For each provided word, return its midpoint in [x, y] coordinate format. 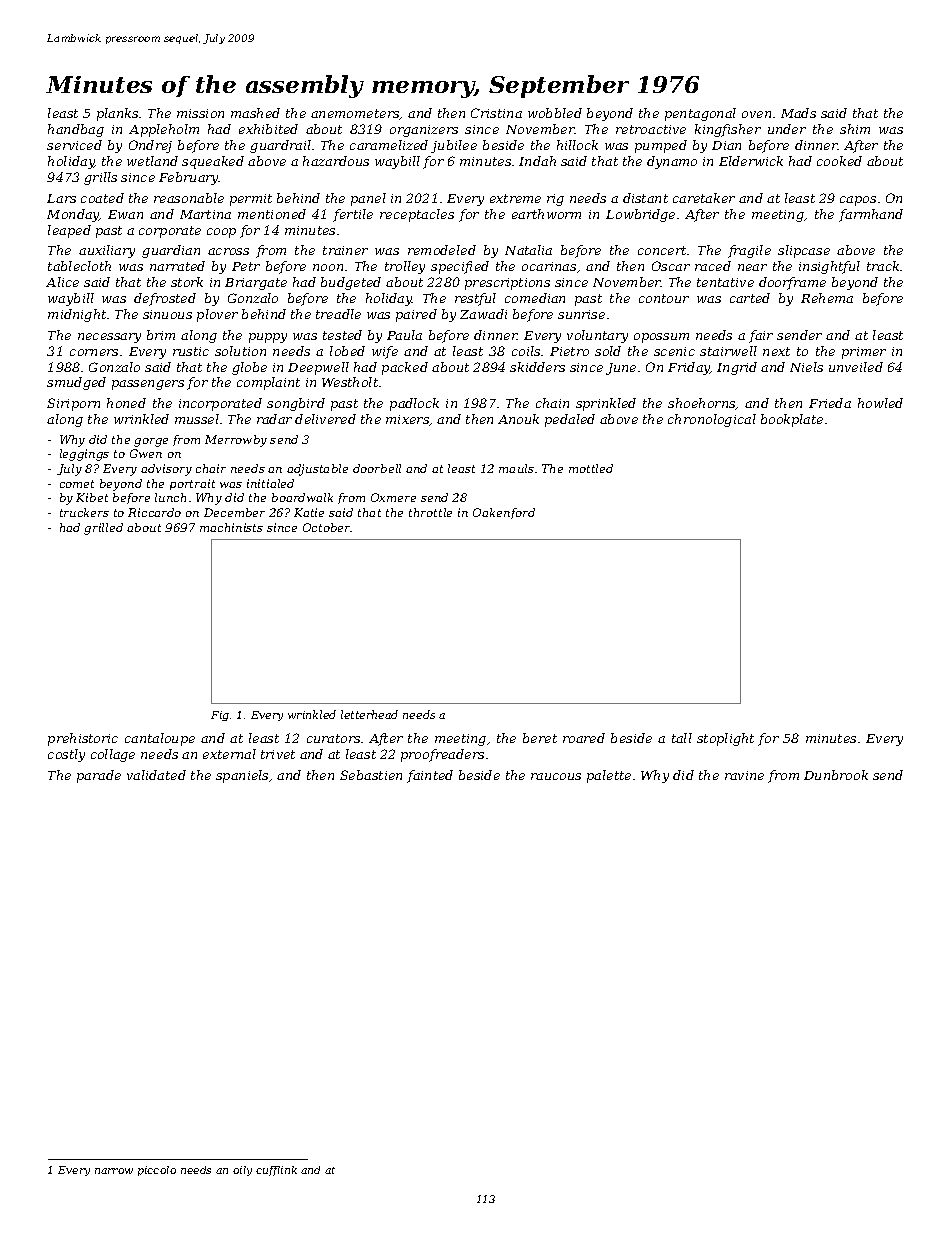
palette [609, 776]
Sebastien [371, 775]
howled [880, 403]
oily [242, 1171]
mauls [516, 468]
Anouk [518, 419]
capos [858, 201]
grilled [103, 529]
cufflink [276, 1171]
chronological [712, 420]
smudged [76, 383]
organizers [424, 131]
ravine [744, 775]
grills [100, 178]
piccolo [157, 1171]
